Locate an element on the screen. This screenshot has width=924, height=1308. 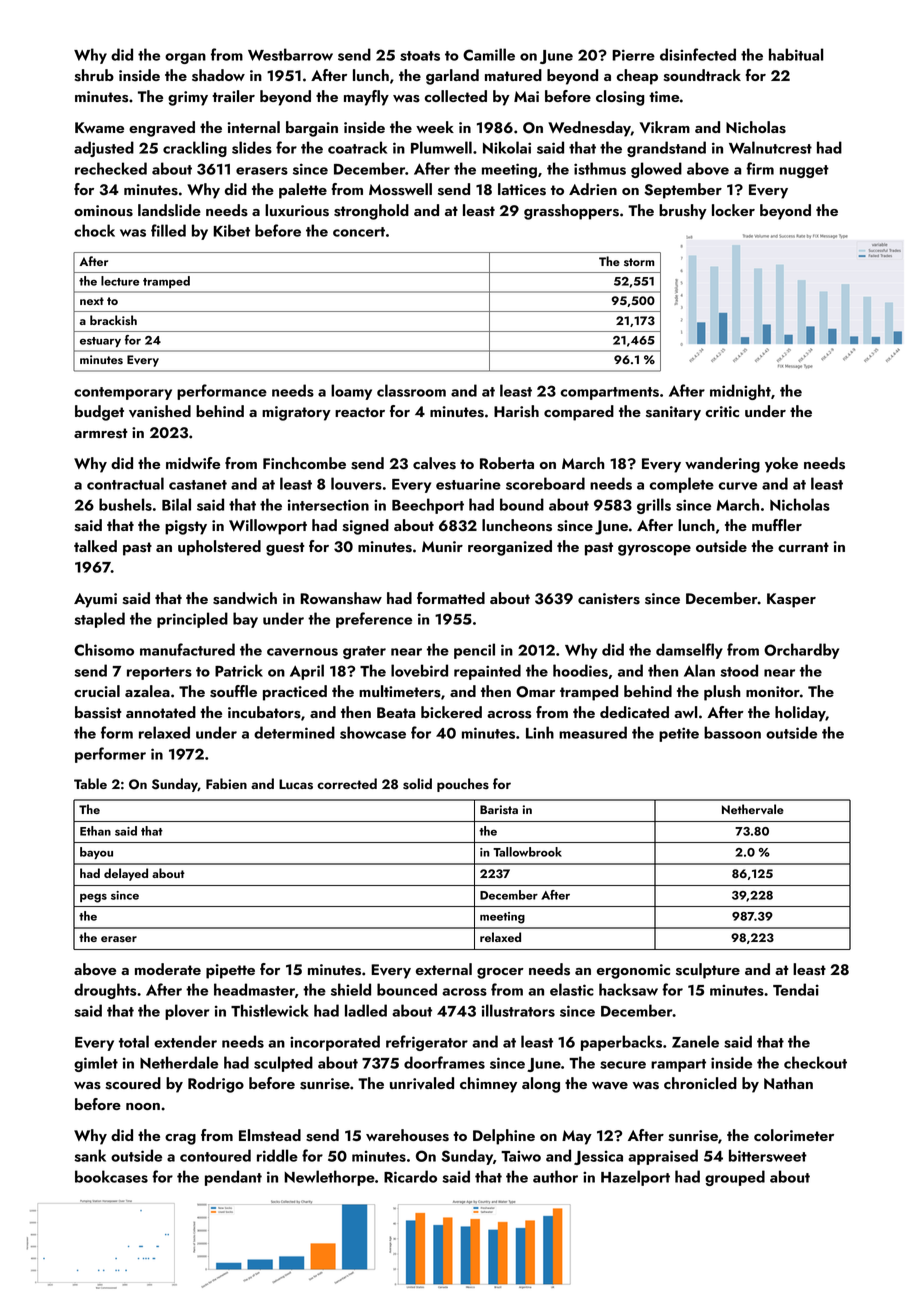
locker is located at coordinates (733, 210).
